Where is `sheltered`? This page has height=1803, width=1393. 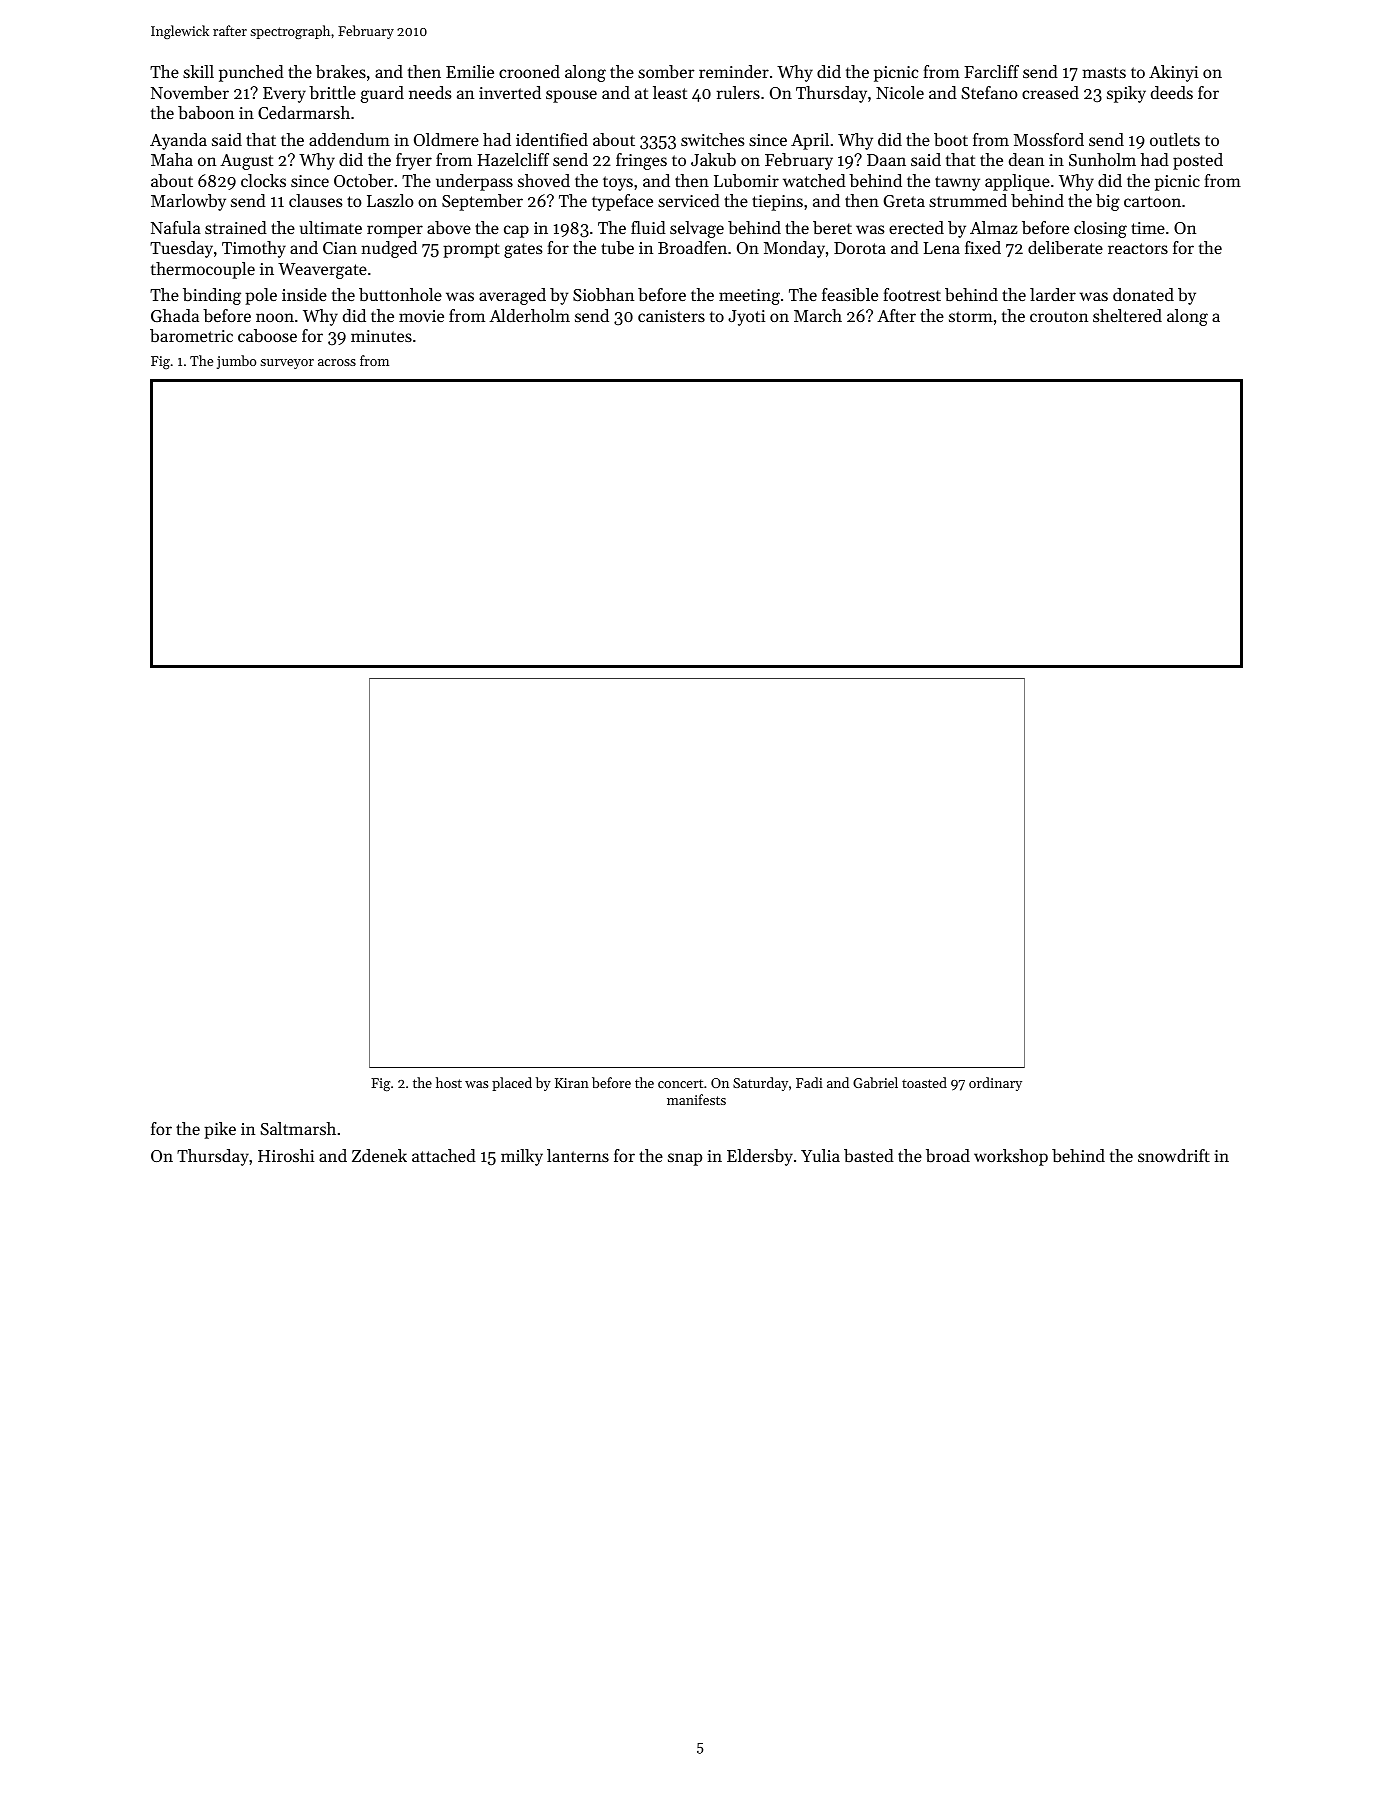
sheltered is located at coordinates (1127, 315).
